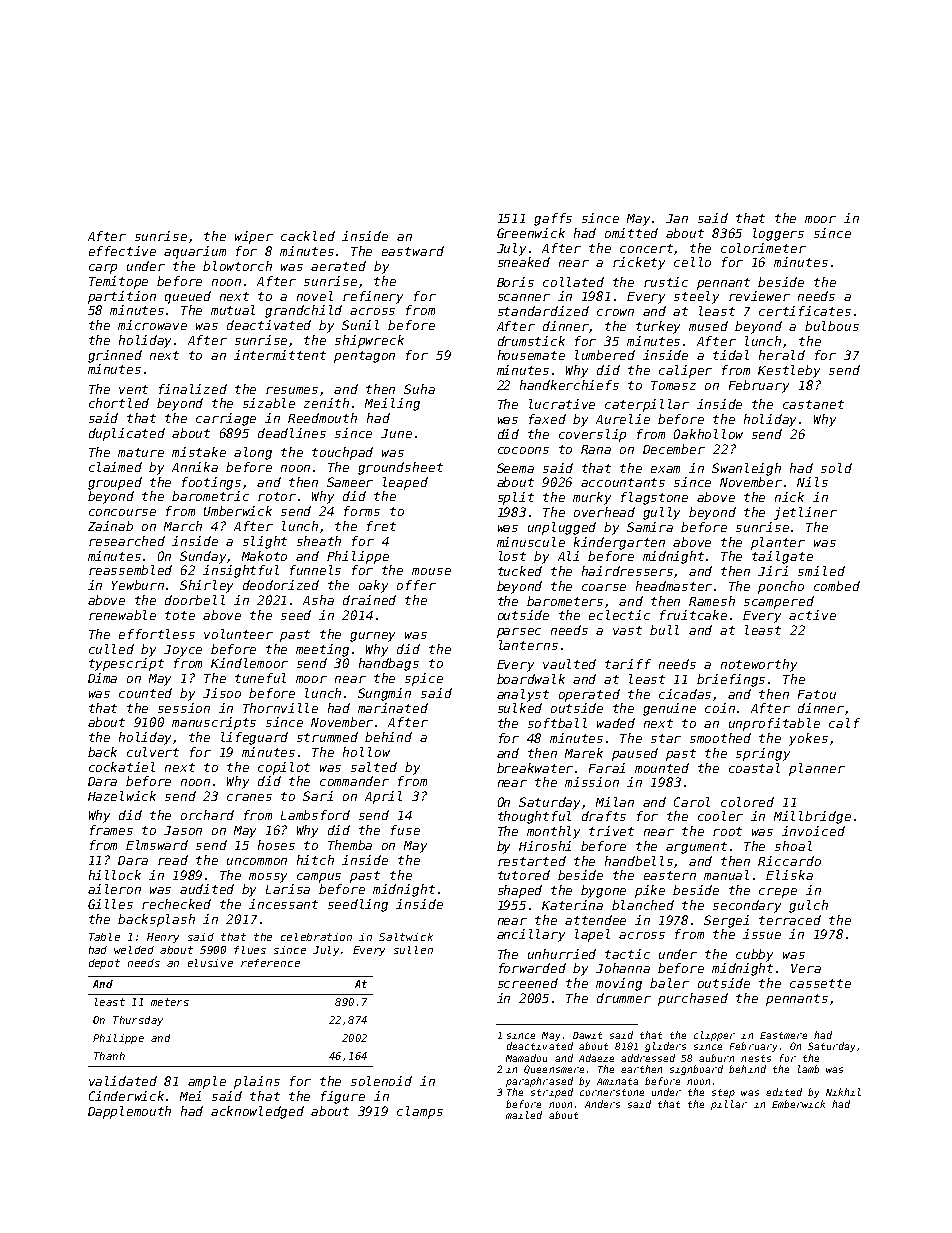 This image has height=1233, width=952. I want to click on loggers, so click(778, 234).
